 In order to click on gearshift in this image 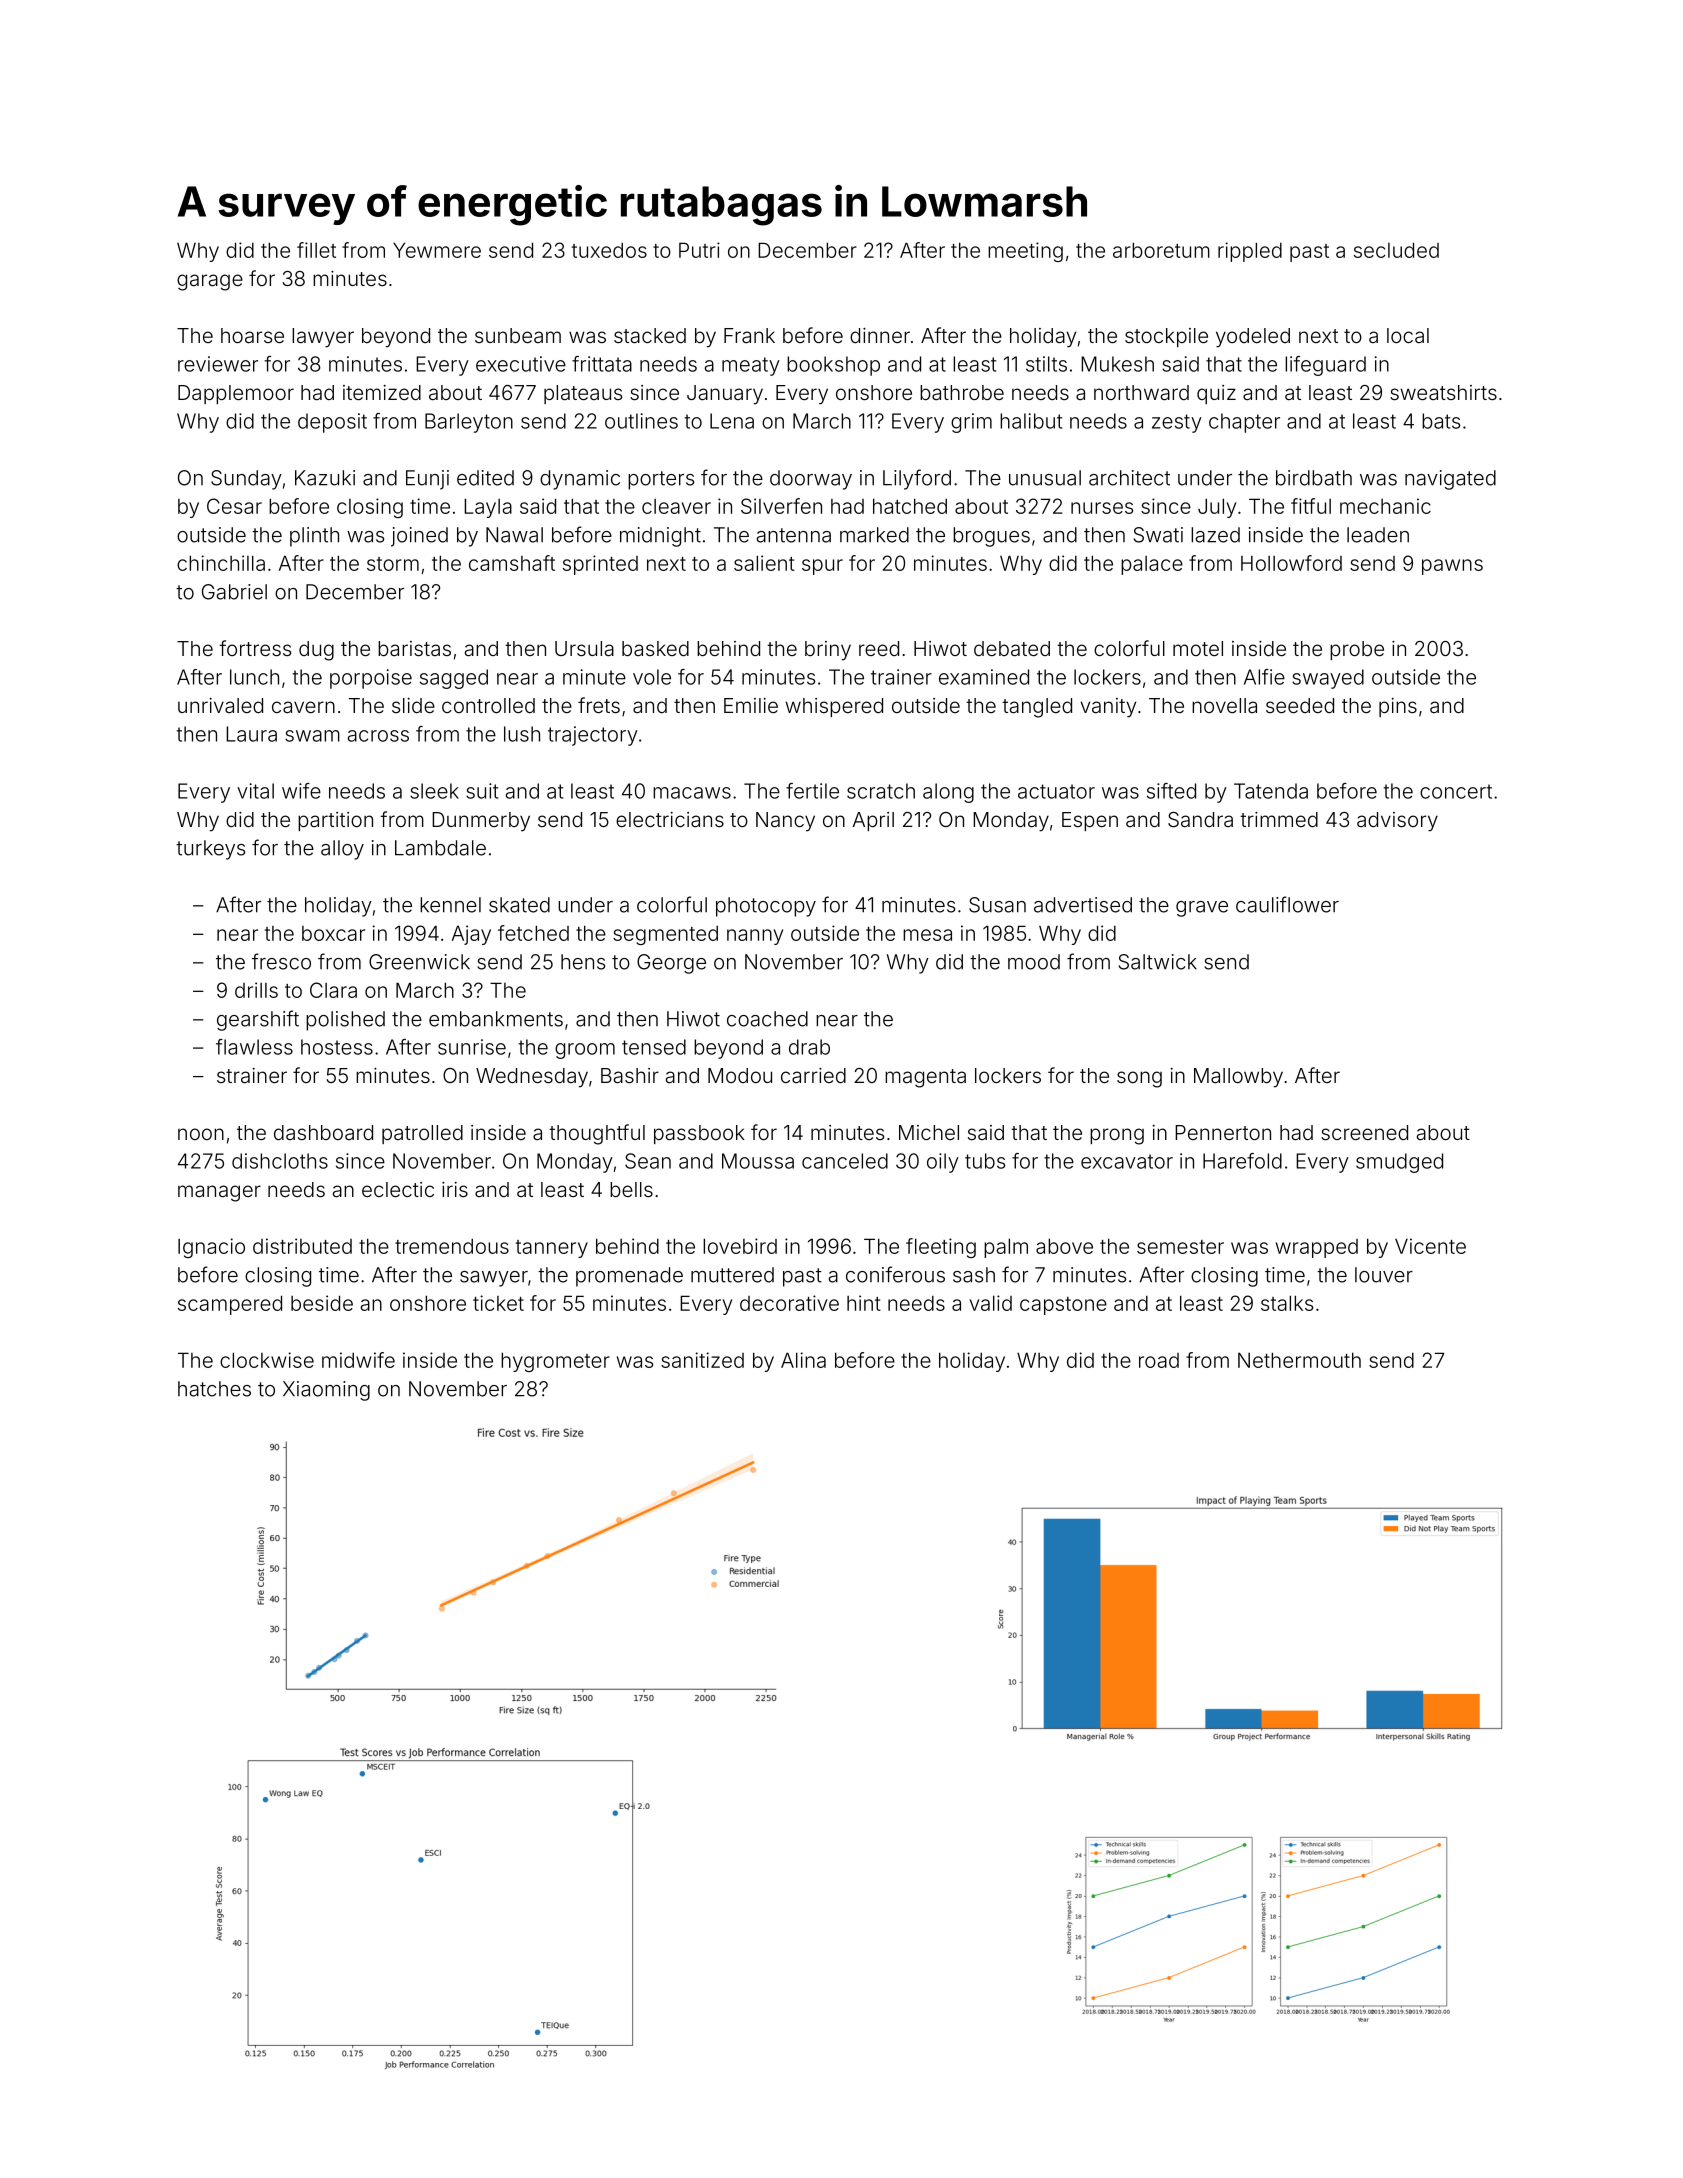, I will do `click(258, 1020)`.
